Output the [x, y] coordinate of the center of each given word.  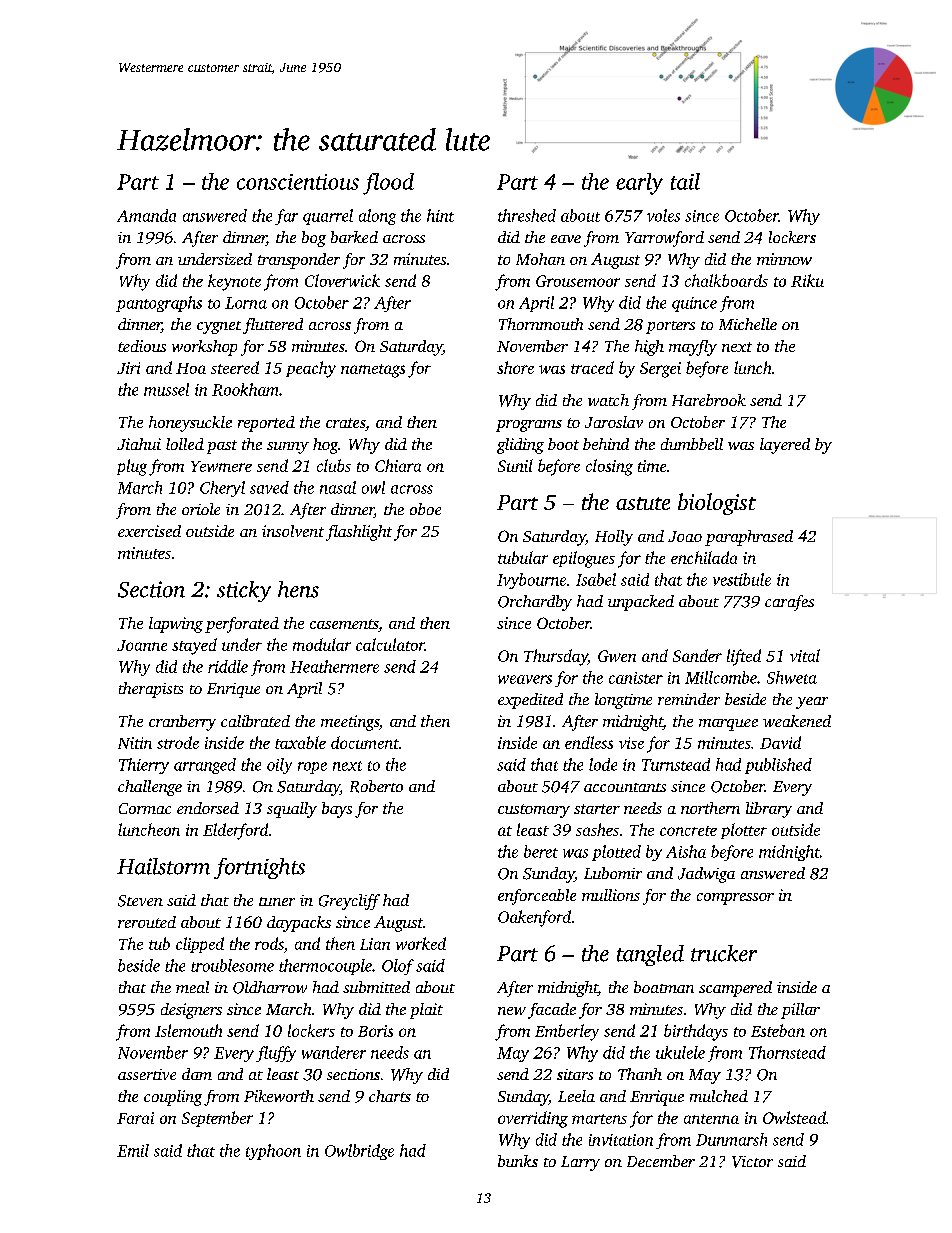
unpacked [641, 603]
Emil [133, 1150]
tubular [523, 557]
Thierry [144, 766]
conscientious [298, 182]
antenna [711, 1119]
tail [685, 181]
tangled [650, 955]
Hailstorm [163, 866]
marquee [728, 725]
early [639, 184]
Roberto [376, 786]
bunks [518, 1161]
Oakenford [534, 918]
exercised [149, 531]
